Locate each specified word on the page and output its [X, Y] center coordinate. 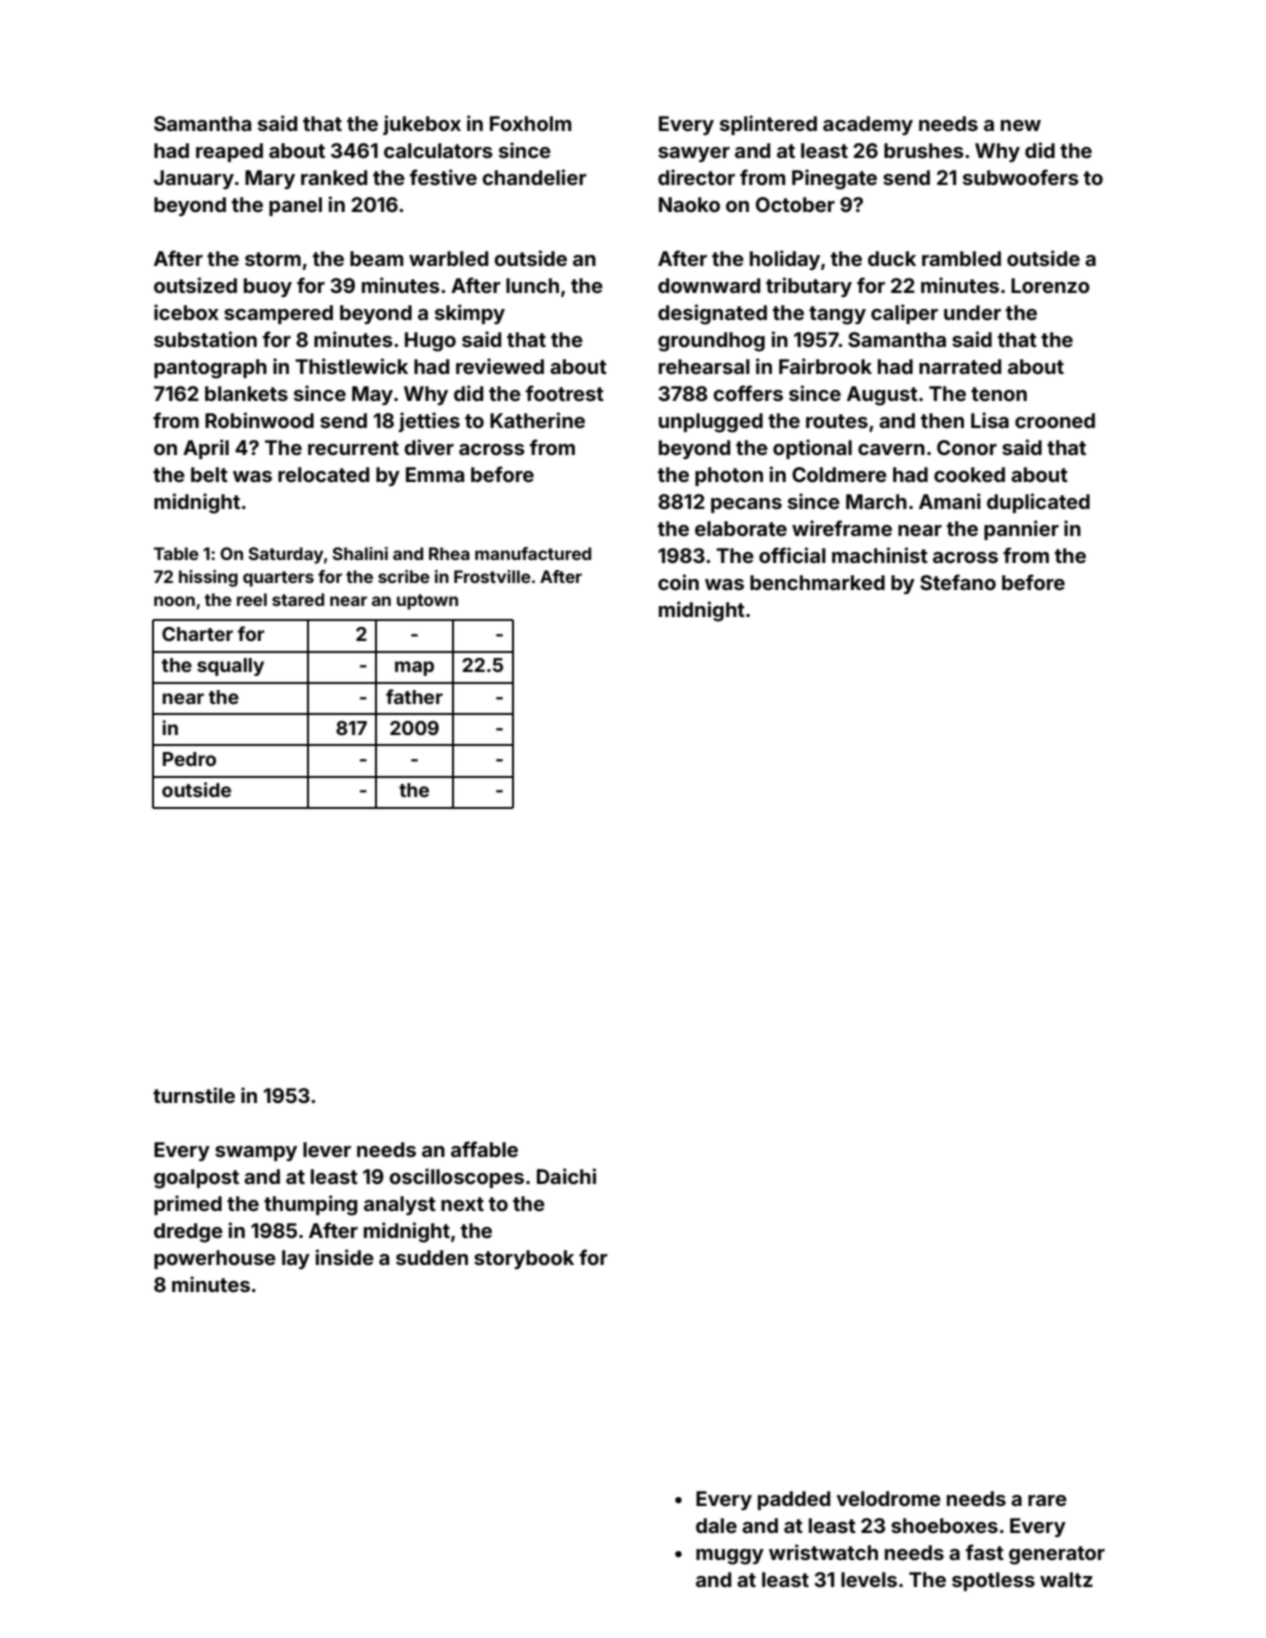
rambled [961, 258]
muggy [730, 1557]
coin [678, 582]
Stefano [958, 582]
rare [1047, 1500]
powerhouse [215, 1259]
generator [1057, 1555]
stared [298, 599]
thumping [311, 1205]
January [194, 179]
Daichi [566, 1176]
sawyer [694, 154]
